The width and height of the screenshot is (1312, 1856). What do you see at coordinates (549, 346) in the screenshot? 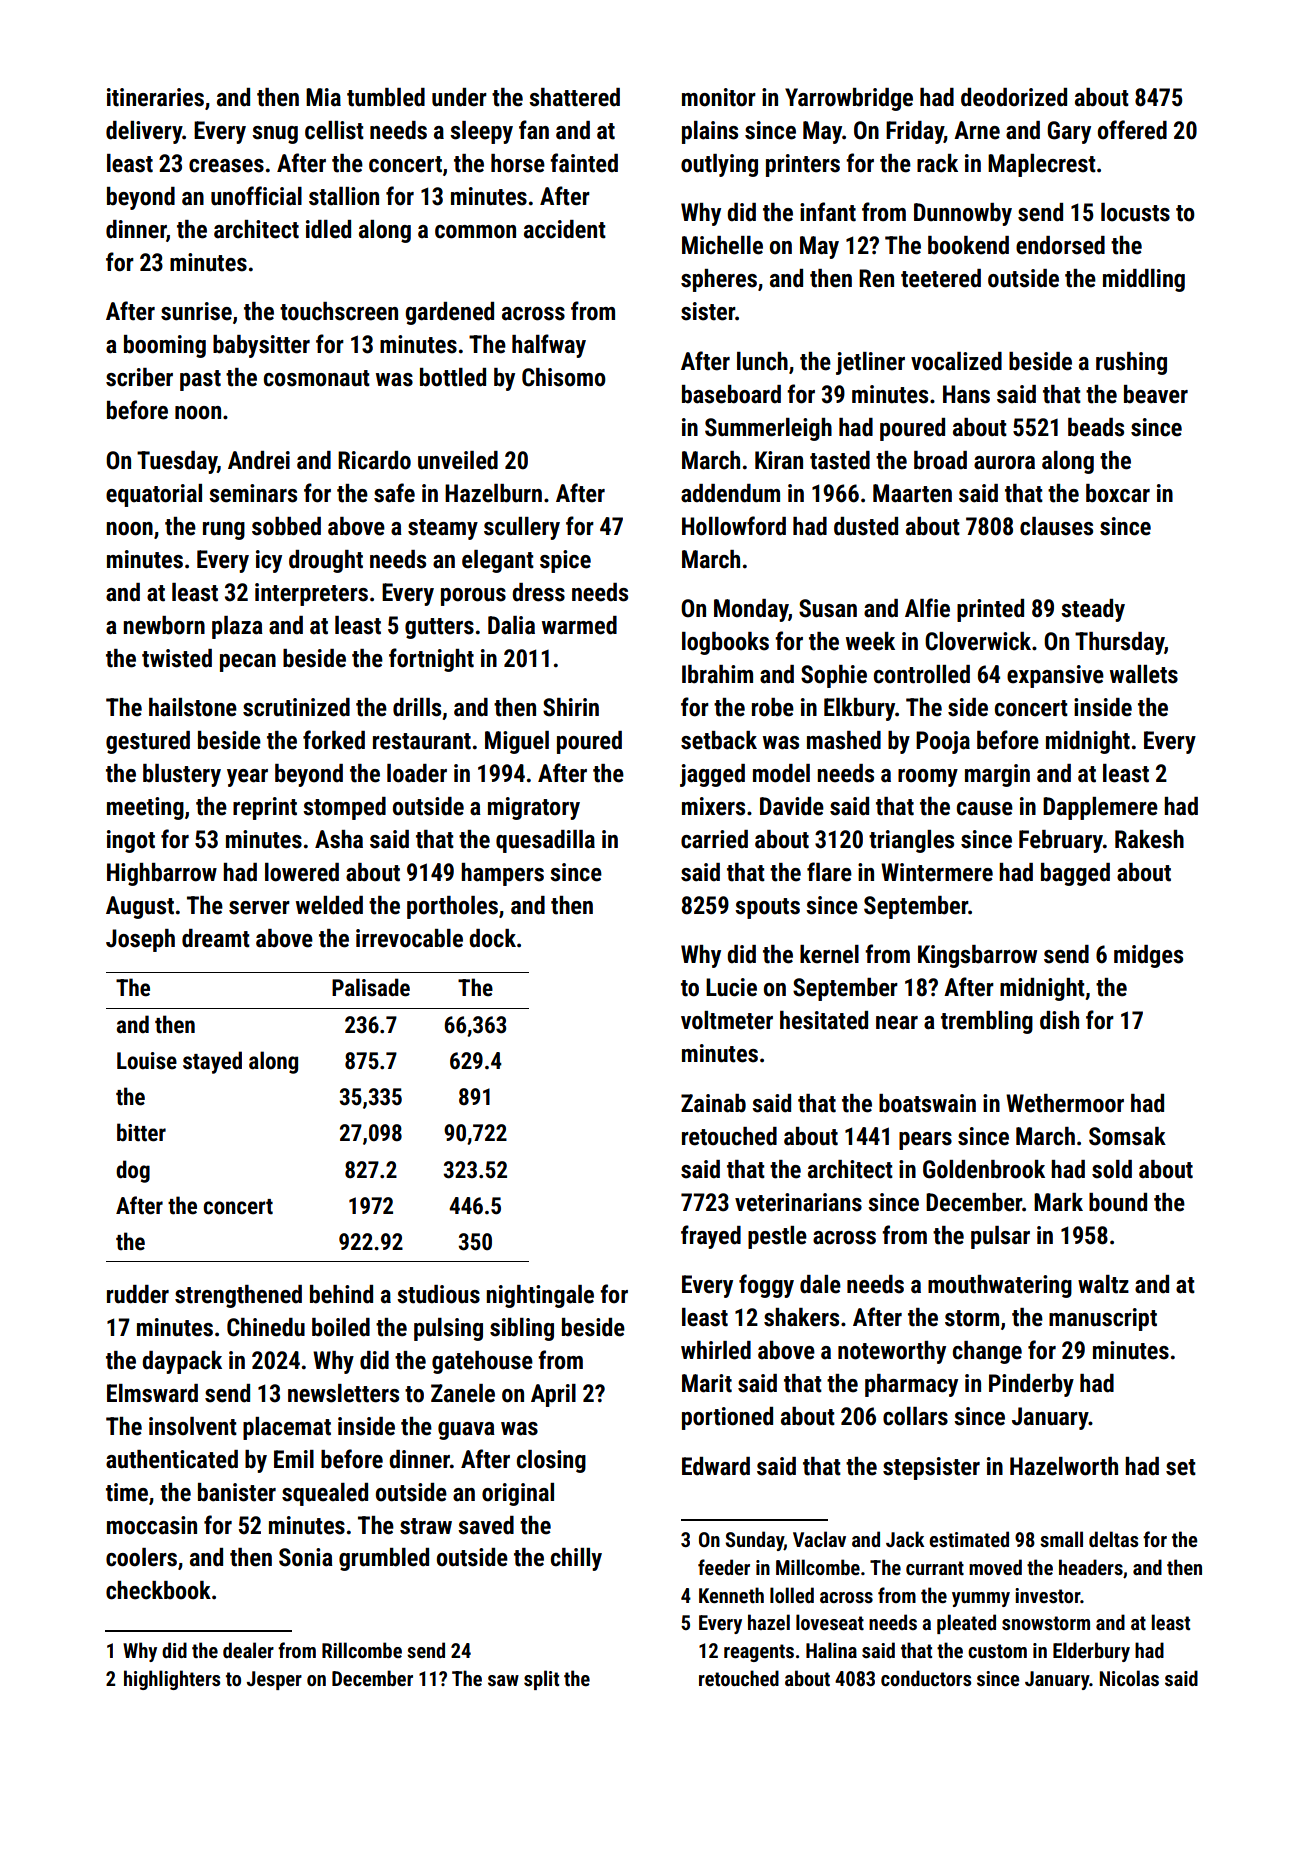
I see `halfway` at bounding box center [549, 346].
